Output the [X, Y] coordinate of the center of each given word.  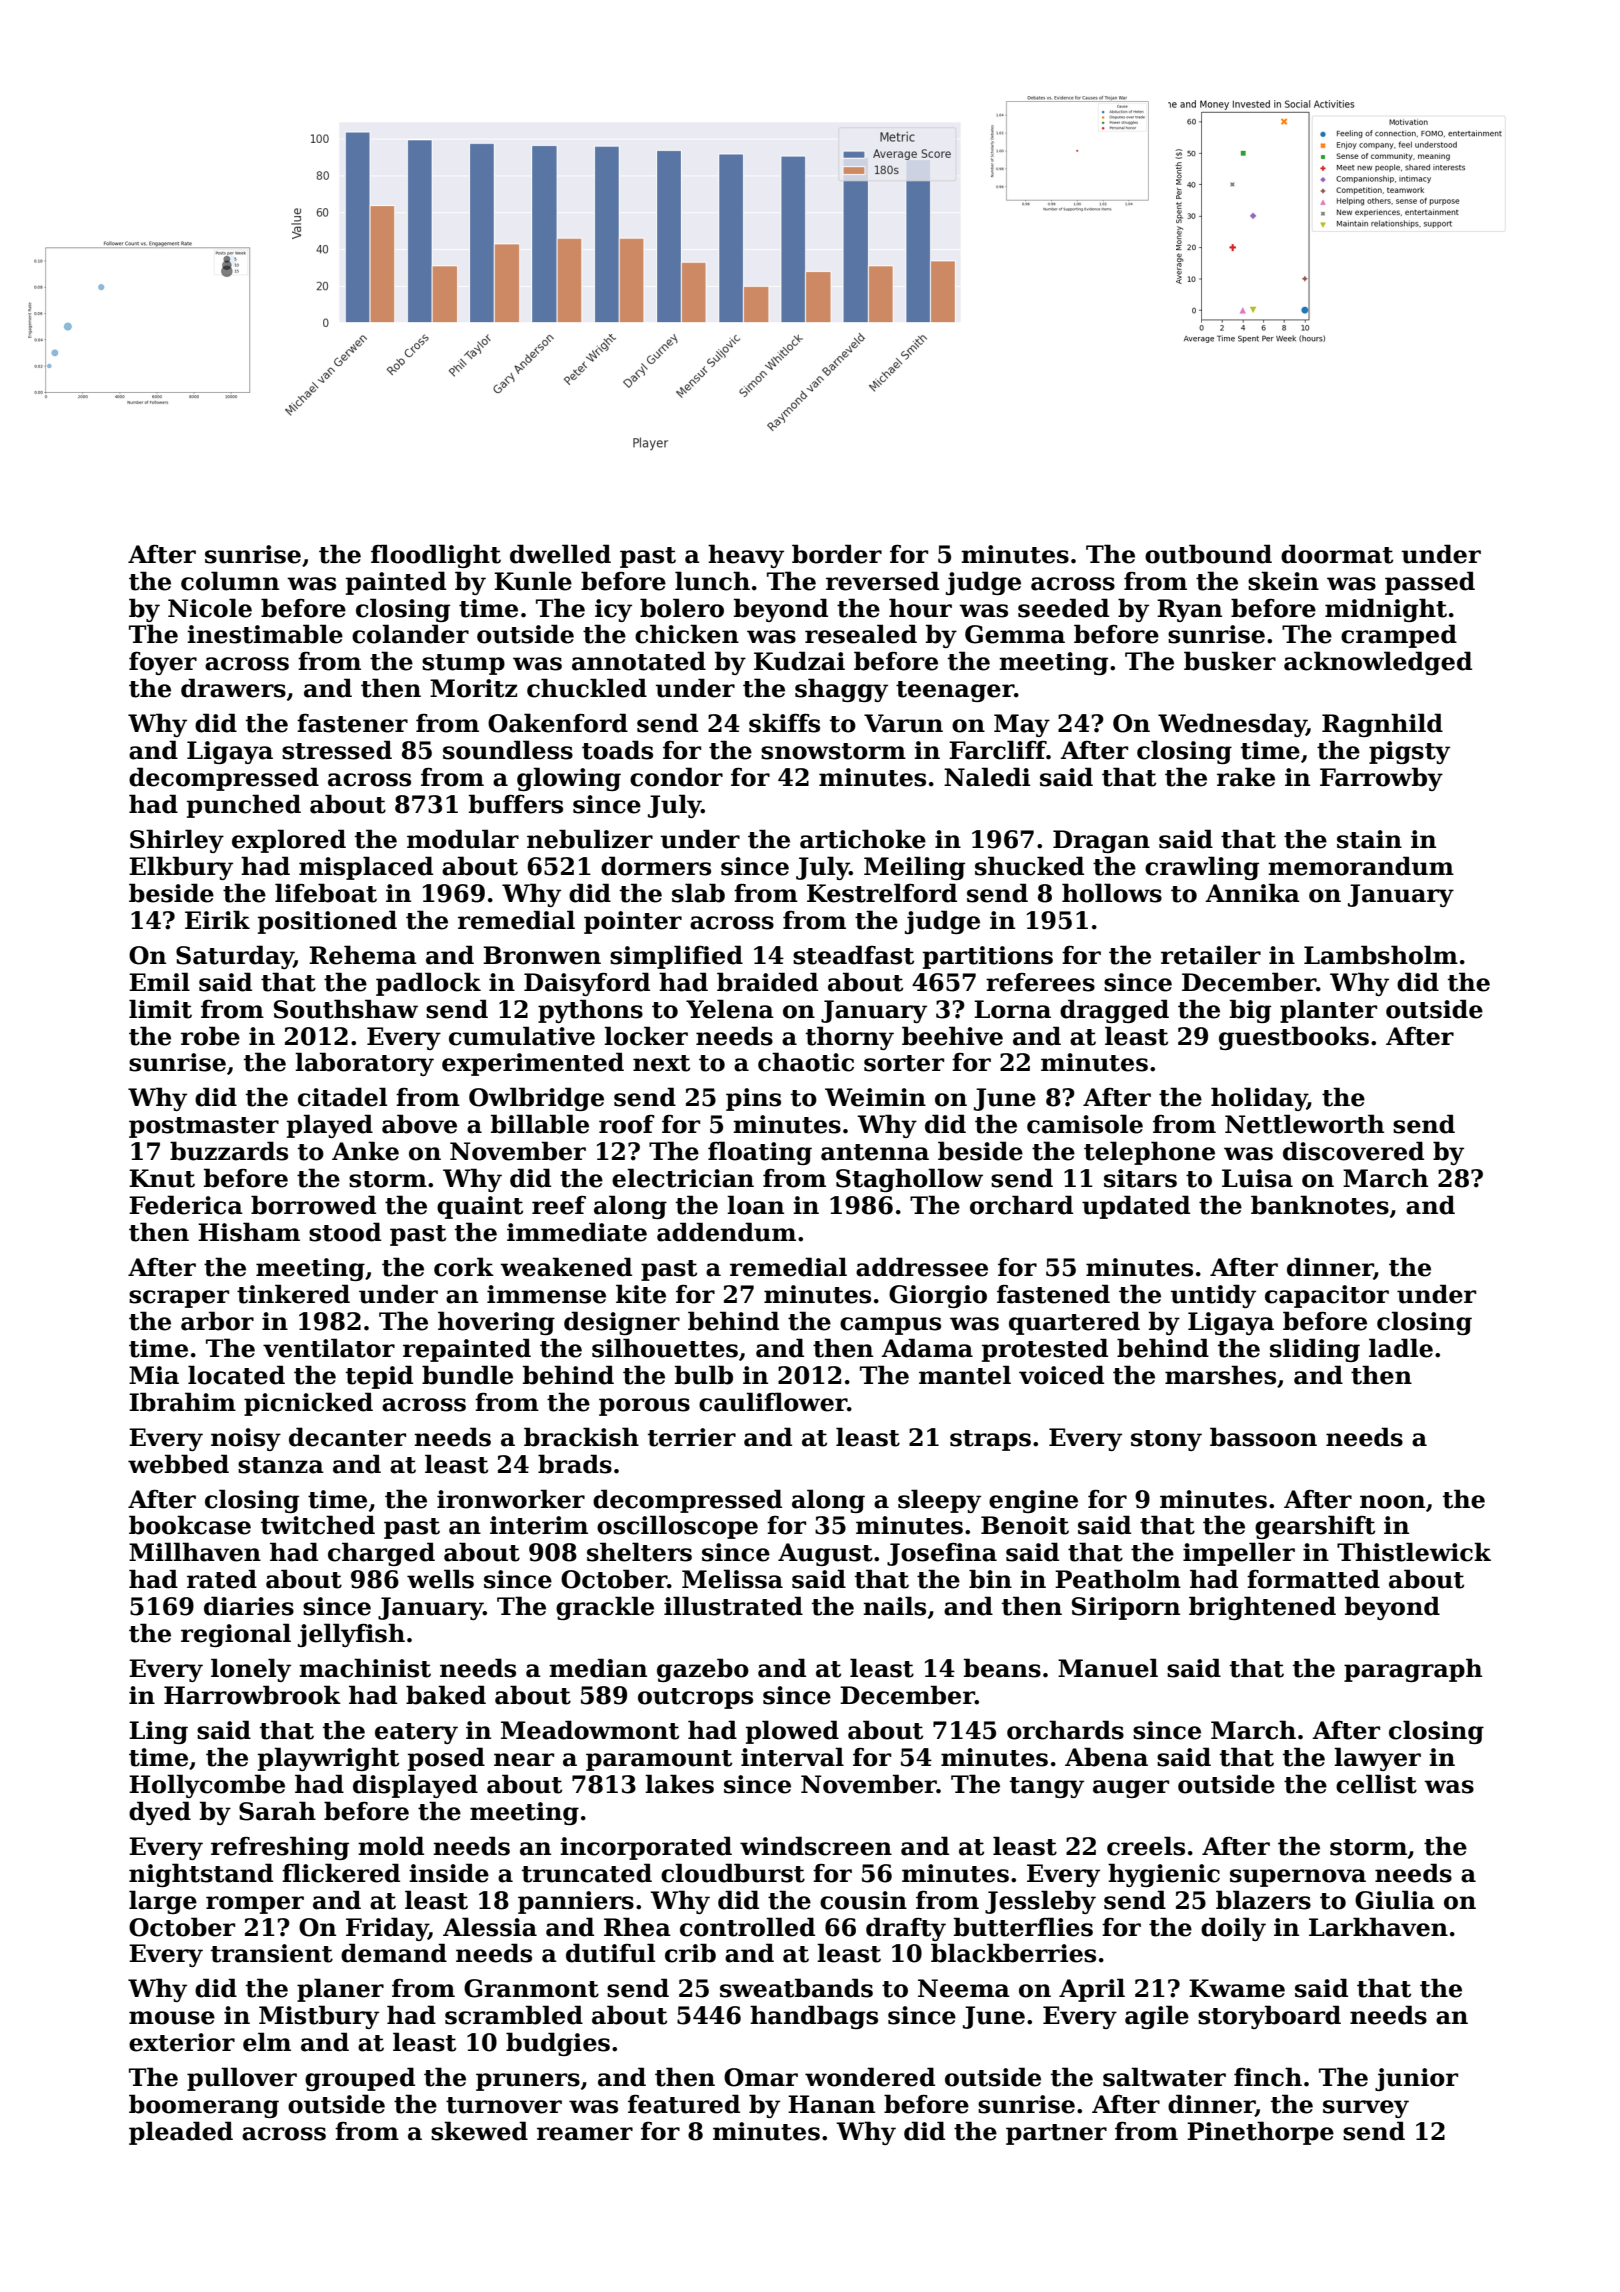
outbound [1208, 554]
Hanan [831, 2104]
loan [755, 1205]
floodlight [436, 556]
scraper [179, 1299]
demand [394, 1953]
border [837, 554]
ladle [1401, 1348]
